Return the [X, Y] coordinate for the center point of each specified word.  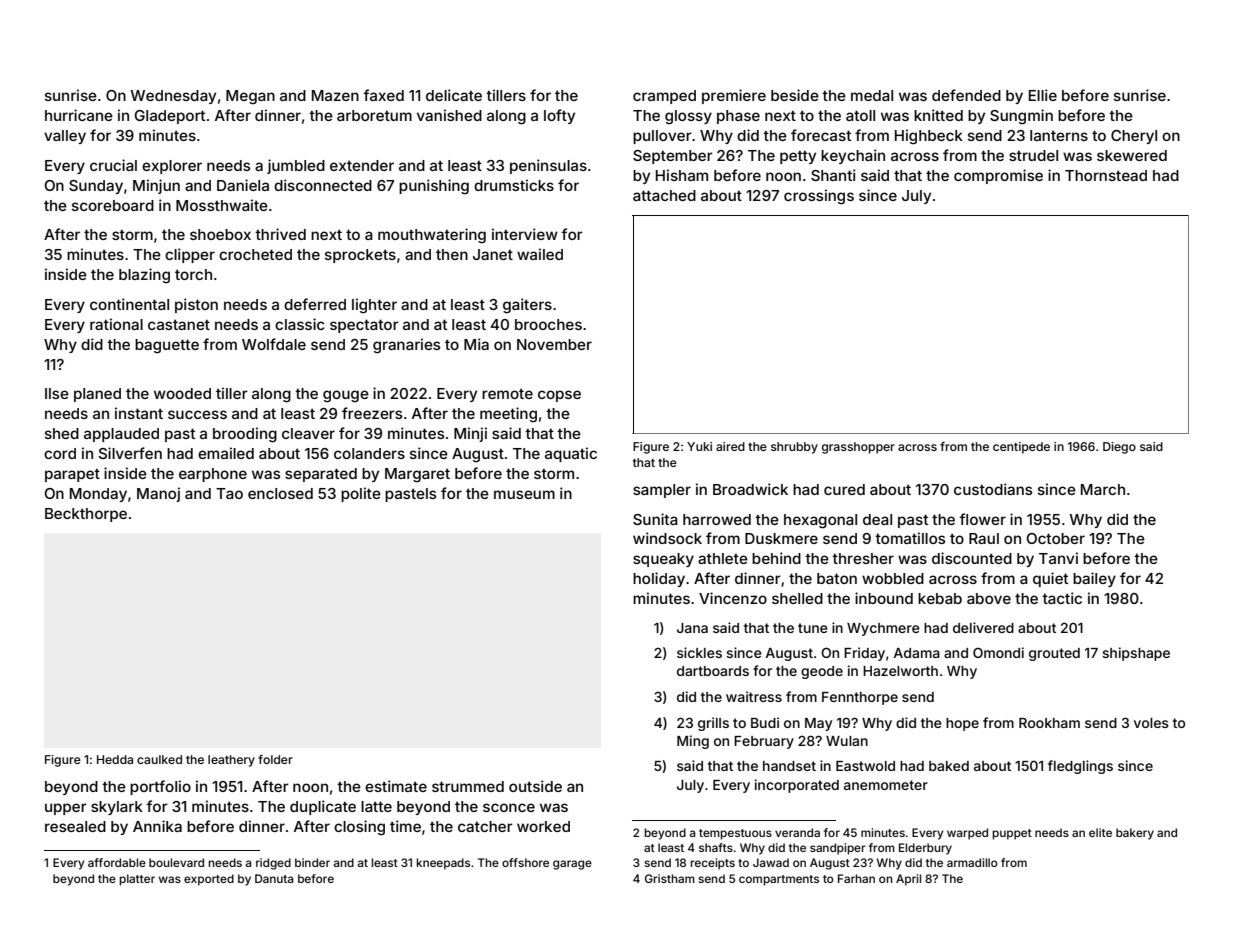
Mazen [335, 95]
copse [559, 396]
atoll [860, 115]
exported [209, 880]
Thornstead [1106, 175]
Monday [98, 495]
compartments [779, 880]
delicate [454, 95]
